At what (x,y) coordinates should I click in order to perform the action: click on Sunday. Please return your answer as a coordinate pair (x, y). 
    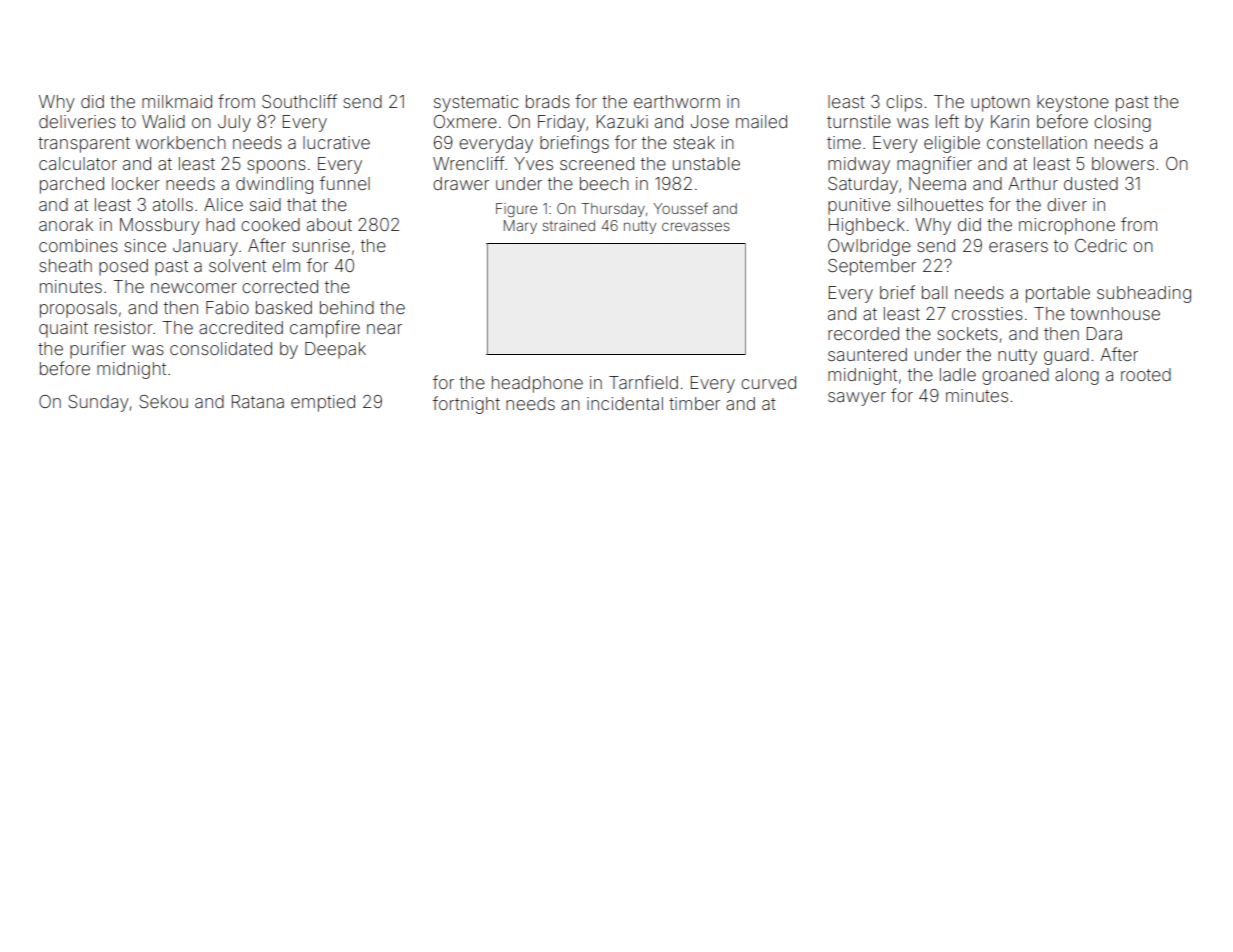
    Looking at the image, I should click on (98, 403).
